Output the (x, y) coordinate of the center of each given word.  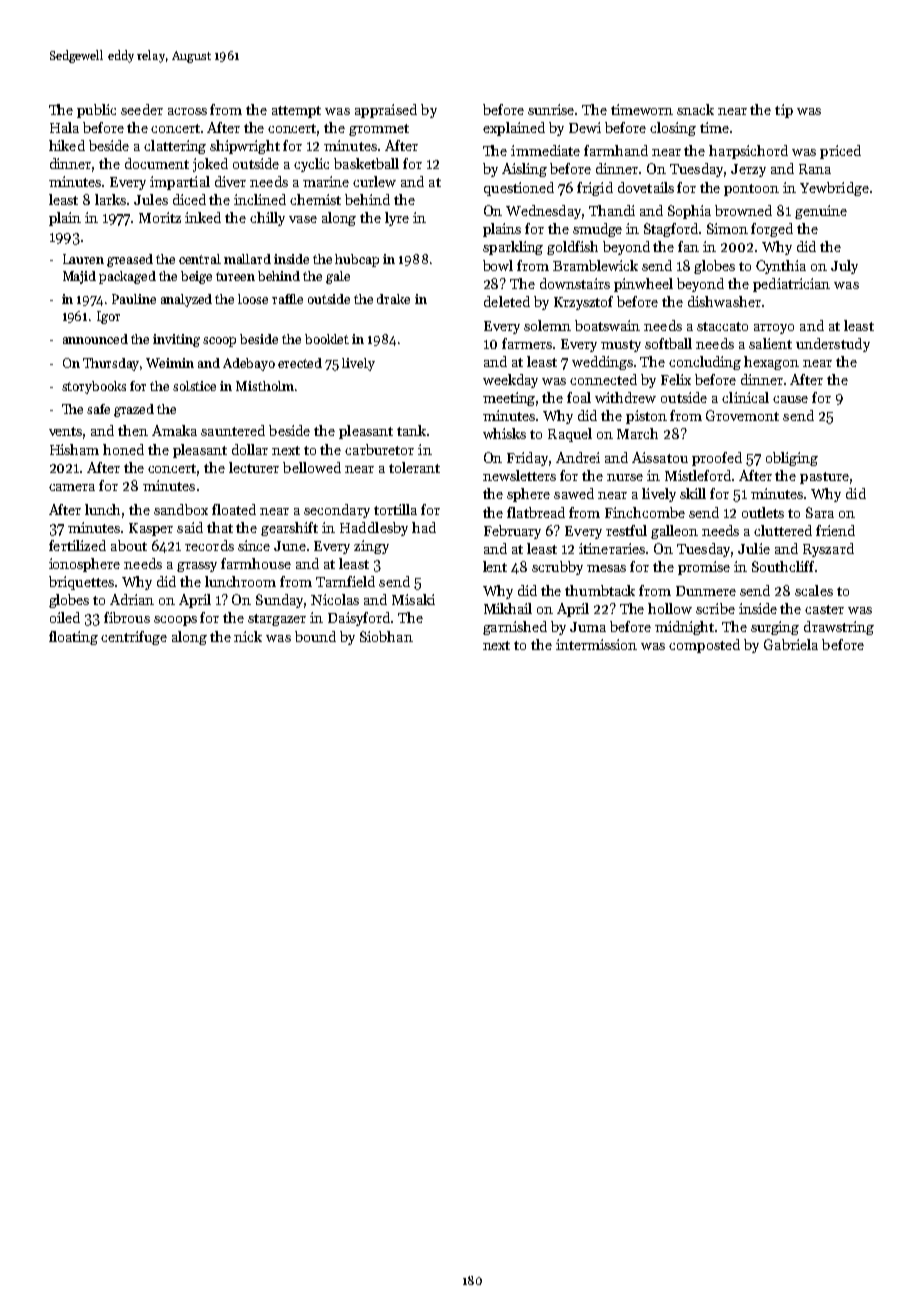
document (157, 163)
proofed (717, 459)
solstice (194, 386)
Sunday (279, 601)
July (844, 267)
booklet (327, 339)
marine (326, 181)
